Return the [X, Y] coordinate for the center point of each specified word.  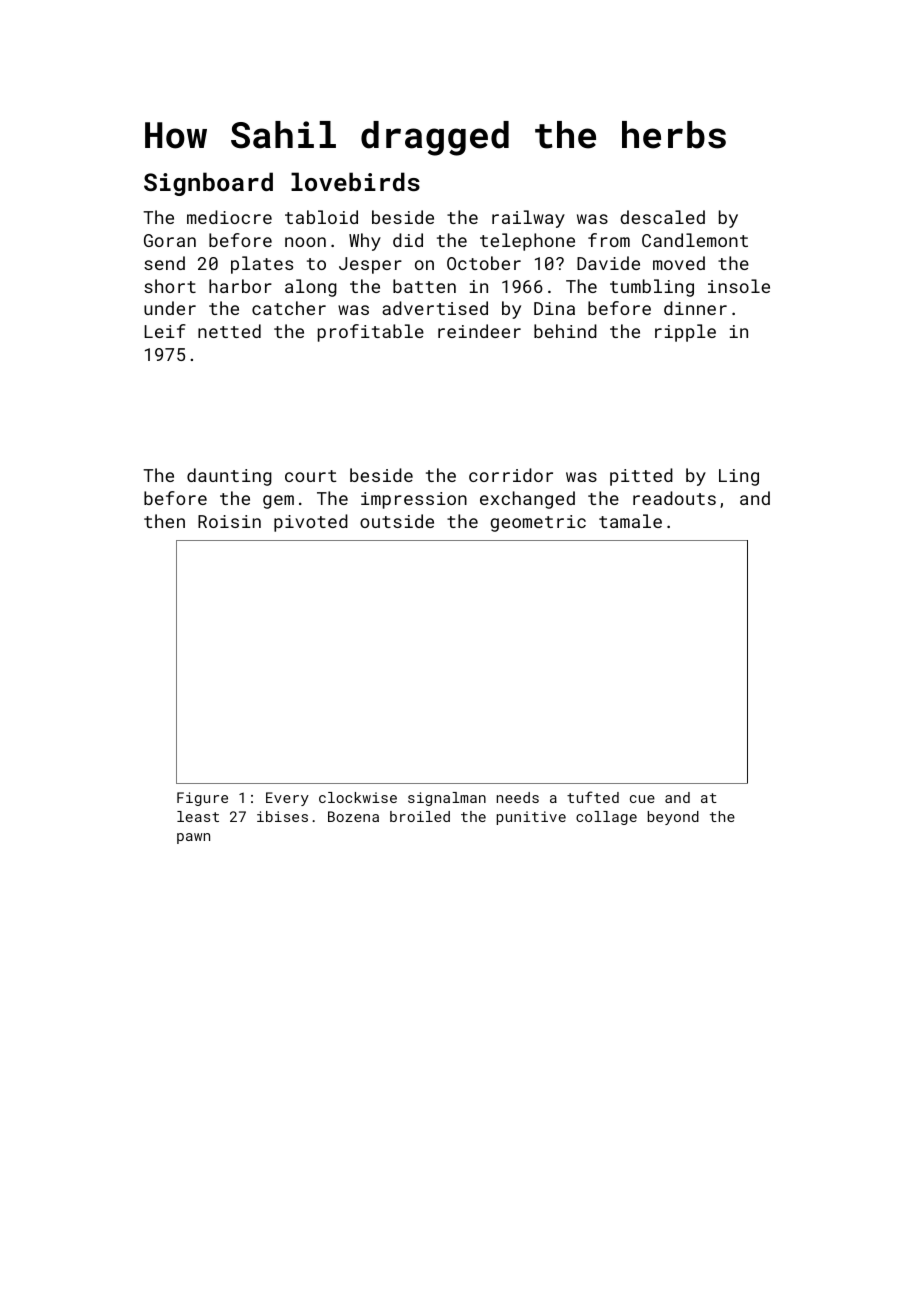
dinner [695, 308]
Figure [202, 799]
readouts [674, 498]
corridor [511, 475]
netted [229, 331]
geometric [538, 523]
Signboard [208, 184]
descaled [662, 217]
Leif [165, 331]
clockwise [358, 797]
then [164, 521]
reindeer [479, 331]
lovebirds [355, 181]
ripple [685, 333]
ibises [282, 816]
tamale [630, 521]
